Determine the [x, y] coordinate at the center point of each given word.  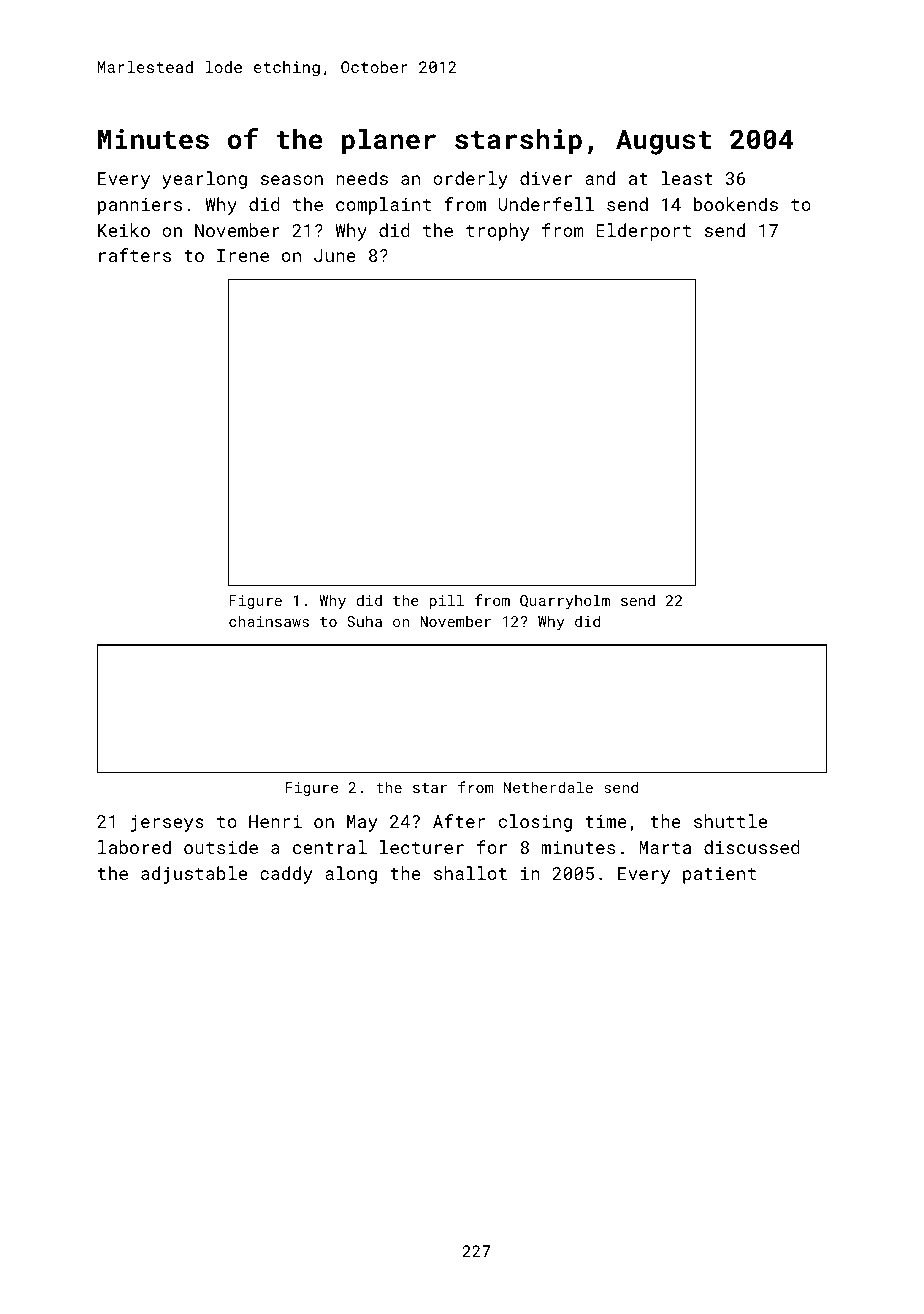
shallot [470, 873]
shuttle [730, 821]
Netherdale [548, 787]
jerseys [167, 823]
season [292, 180]
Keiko [124, 230]
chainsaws [269, 621]
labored [134, 847]
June [335, 255]
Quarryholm [565, 601]
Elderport [643, 232]
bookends [736, 204]
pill [447, 601]
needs [362, 178]
